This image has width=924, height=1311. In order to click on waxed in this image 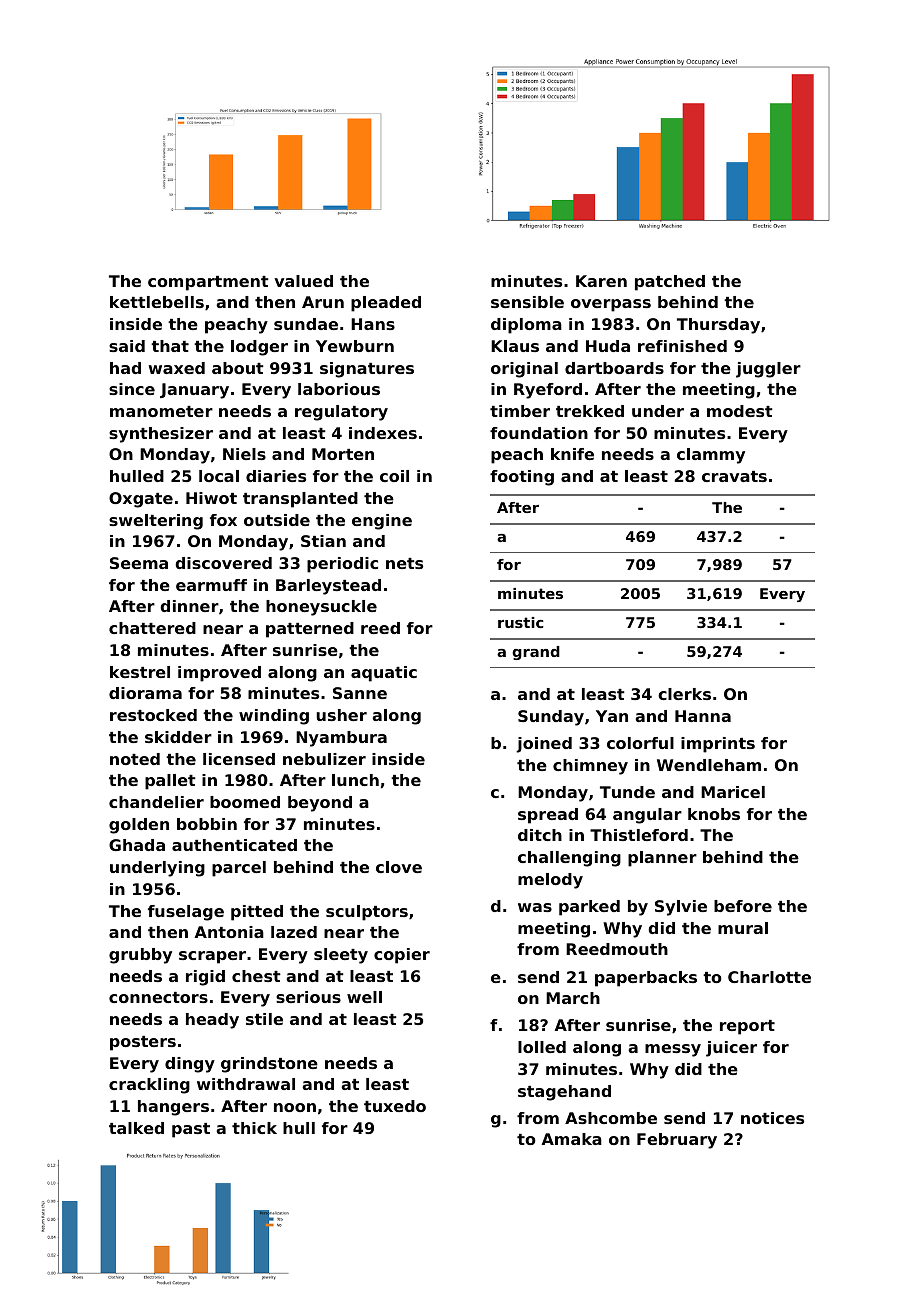, I will do `click(176, 368)`.
